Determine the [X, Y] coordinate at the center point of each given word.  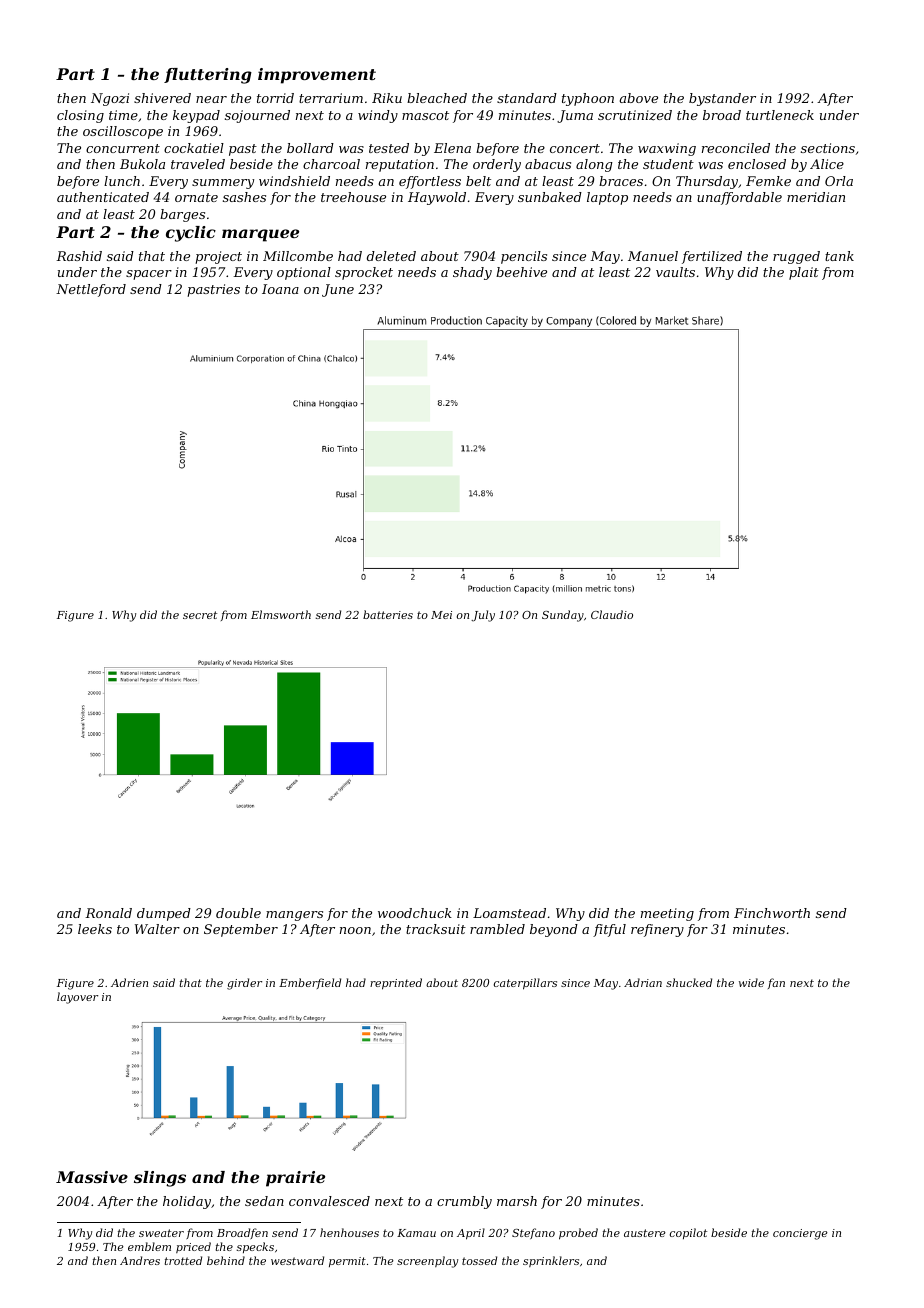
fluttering [208, 76]
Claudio [612, 614]
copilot [688, 1233]
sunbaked [550, 197]
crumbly [464, 1202]
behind [226, 1260]
